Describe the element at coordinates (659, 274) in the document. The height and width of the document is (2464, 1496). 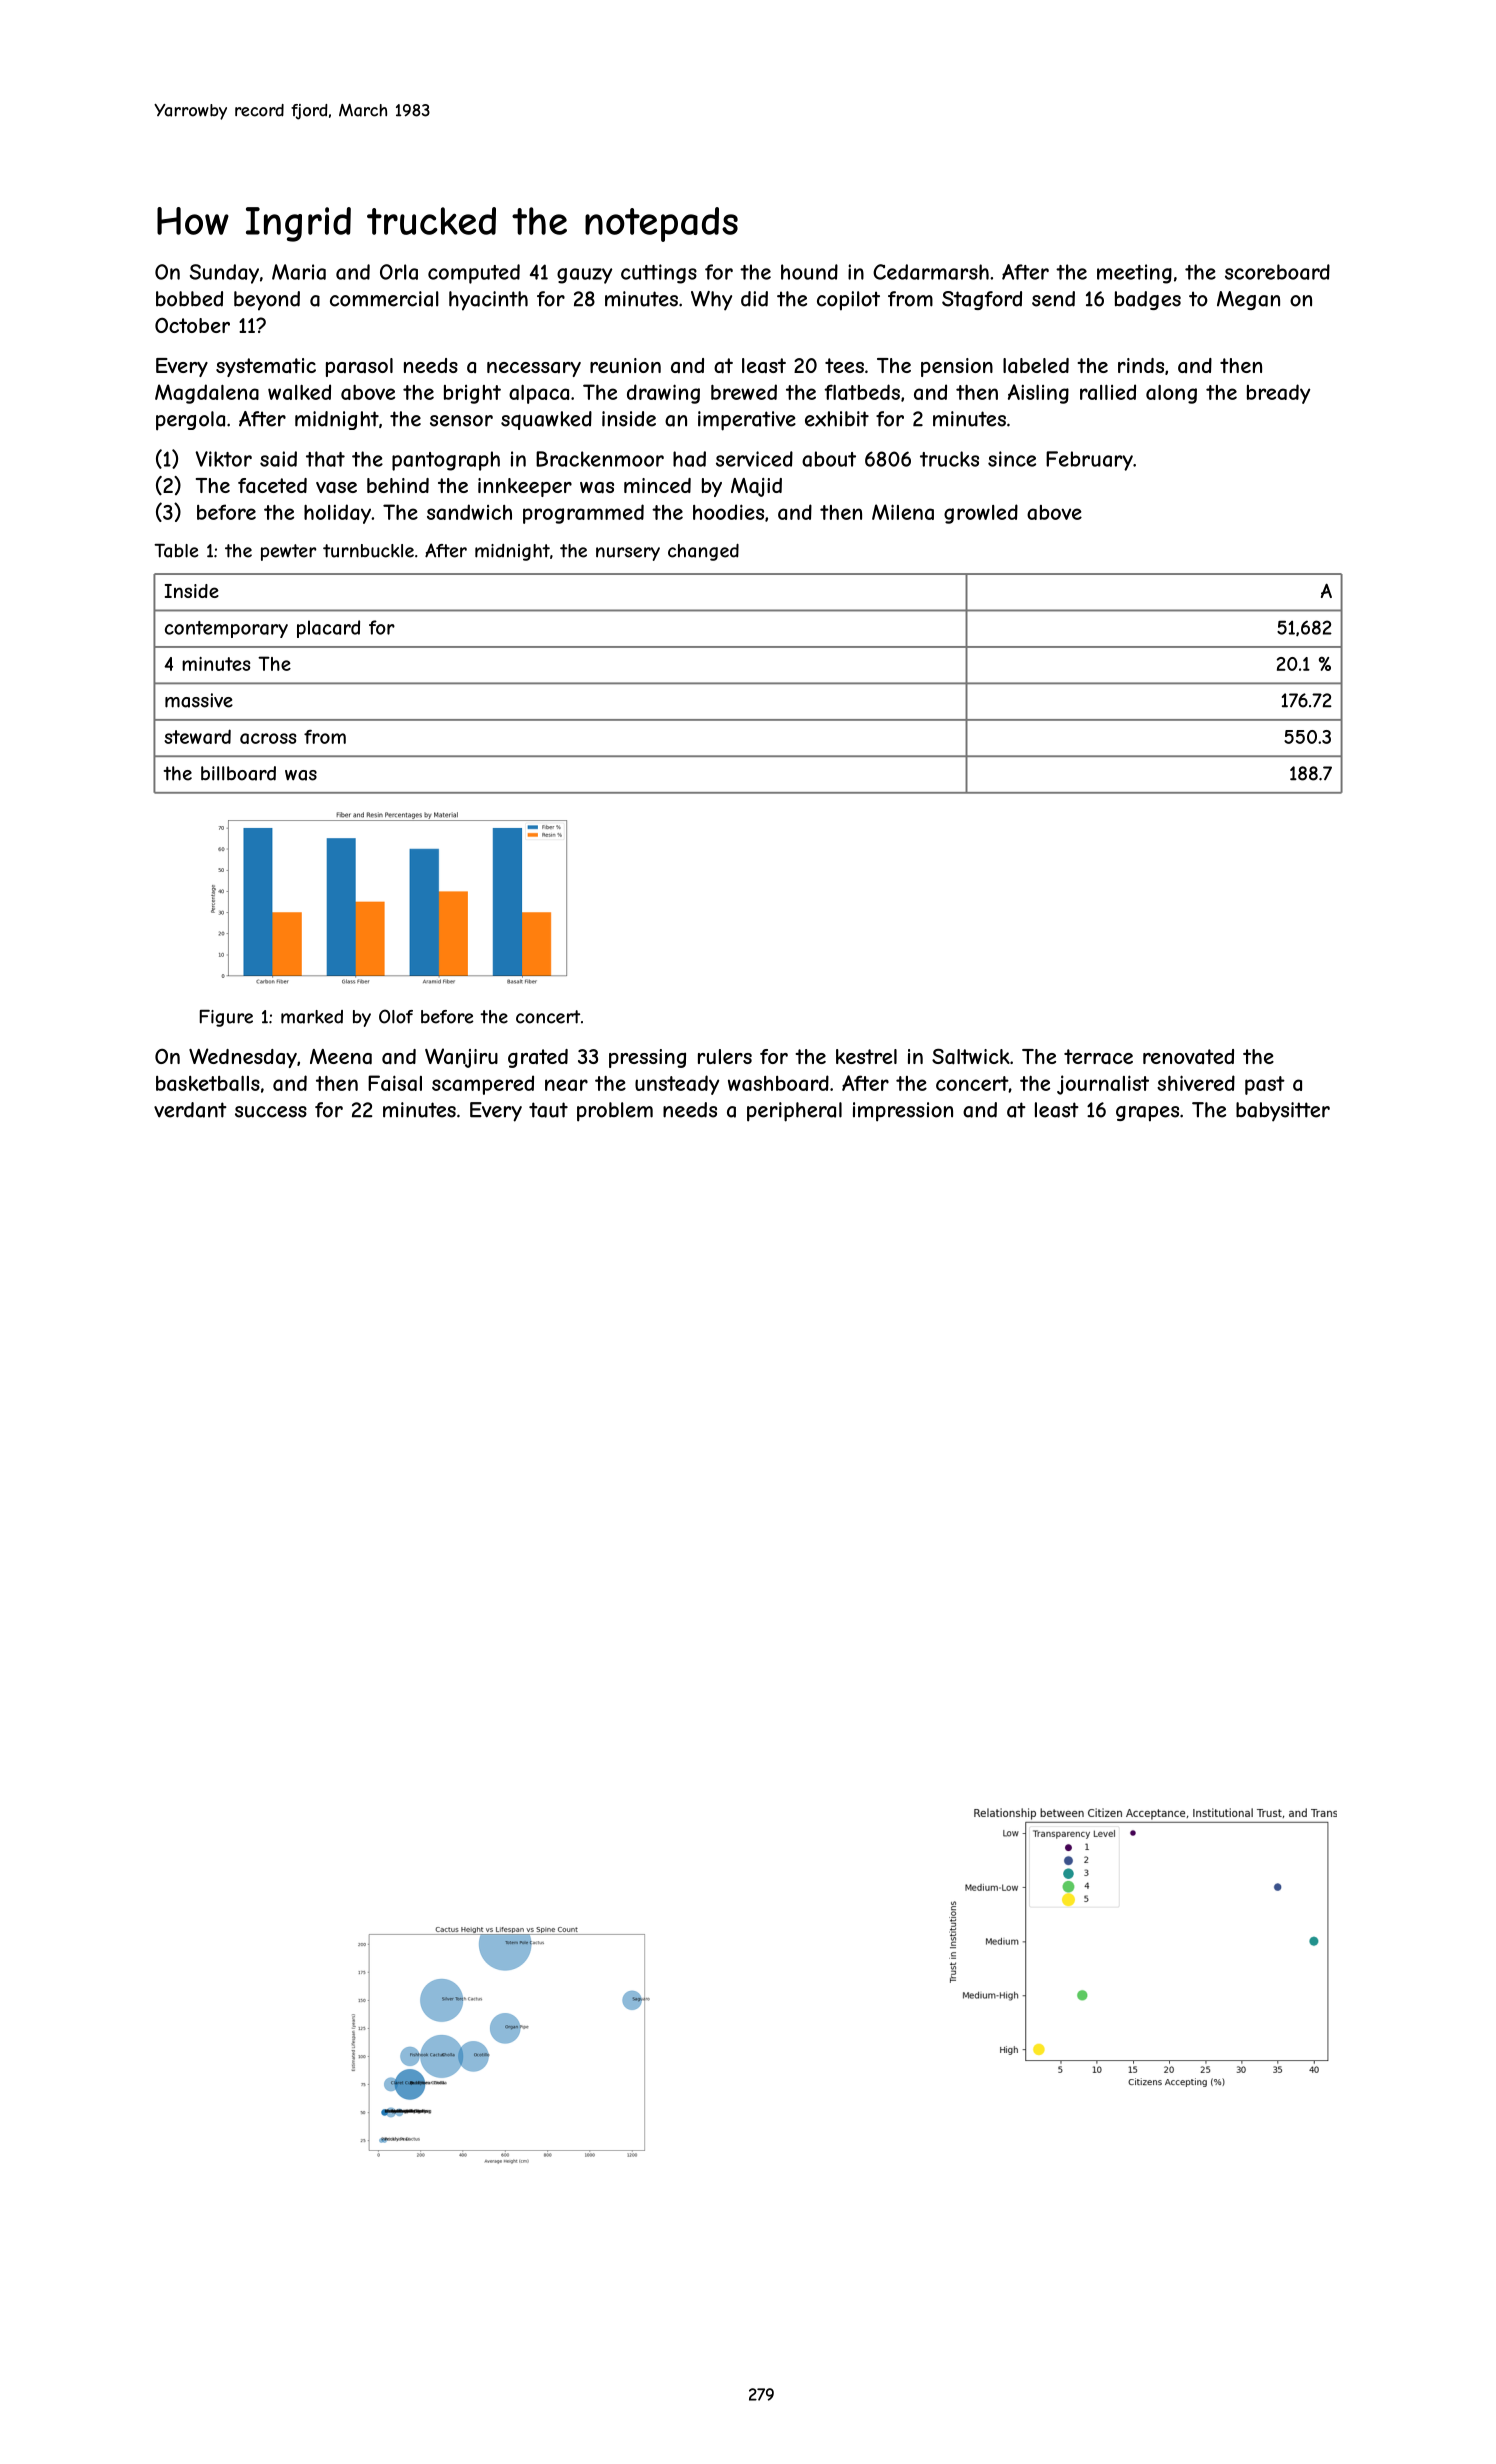
I see `cuttings` at that location.
